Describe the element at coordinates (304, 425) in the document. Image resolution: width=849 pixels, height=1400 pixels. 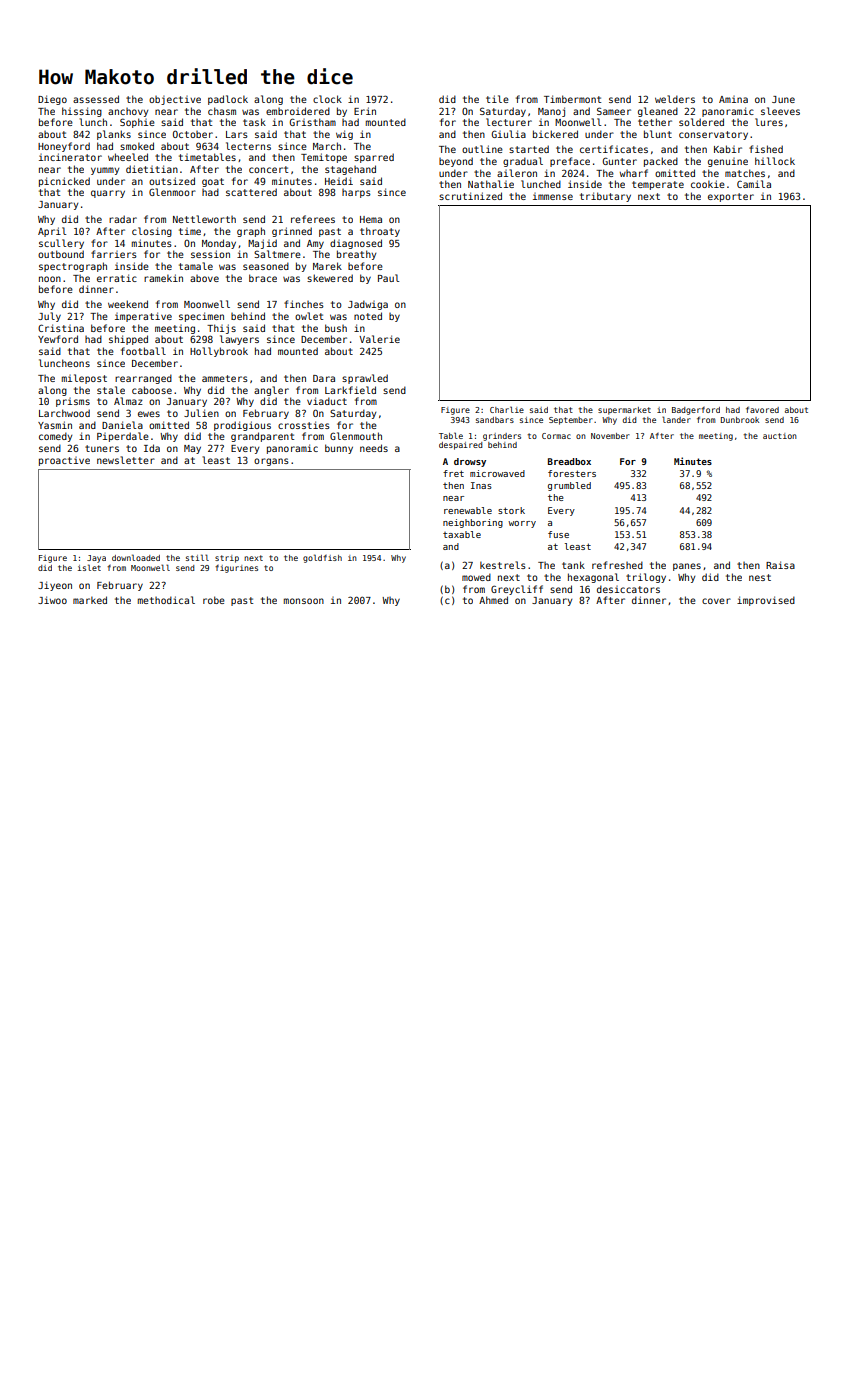
I see `crossties` at that location.
